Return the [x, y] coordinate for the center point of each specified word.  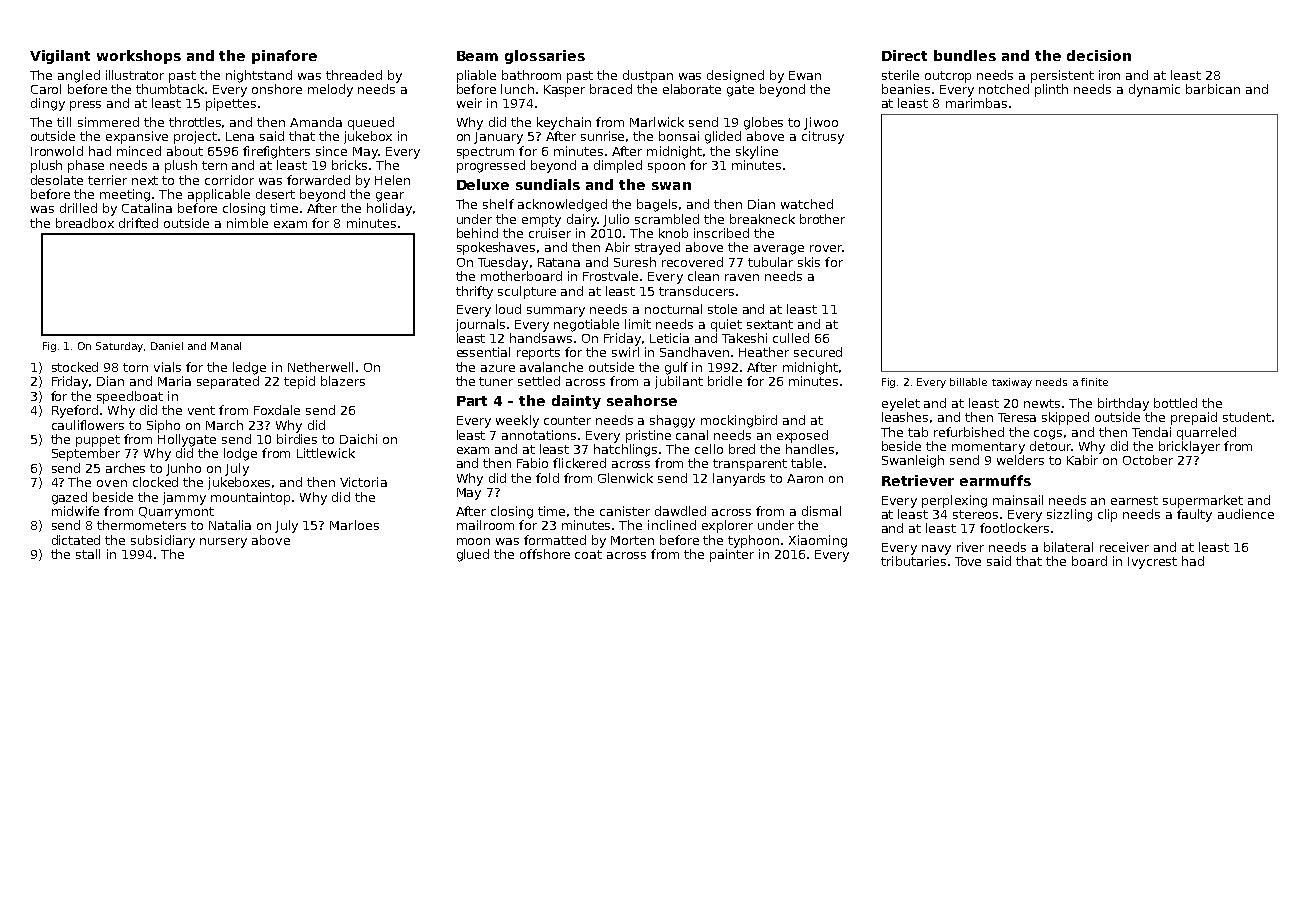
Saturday [119, 347]
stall [88, 554]
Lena [240, 136]
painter [732, 555]
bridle [725, 381]
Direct [904, 55]
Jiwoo [821, 123]
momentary [988, 448]
